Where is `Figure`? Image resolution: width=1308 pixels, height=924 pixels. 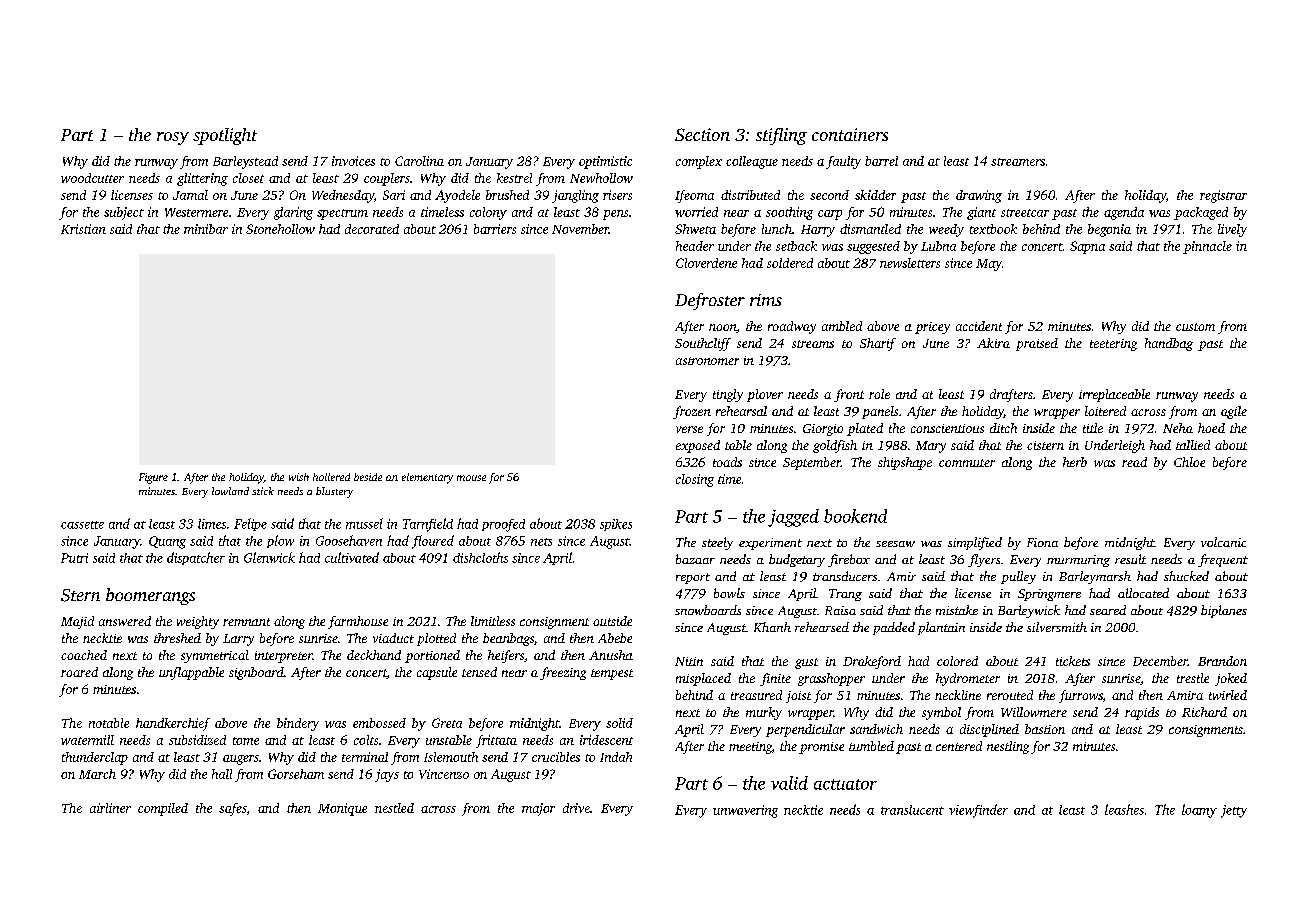
Figure is located at coordinates (153, 478).
